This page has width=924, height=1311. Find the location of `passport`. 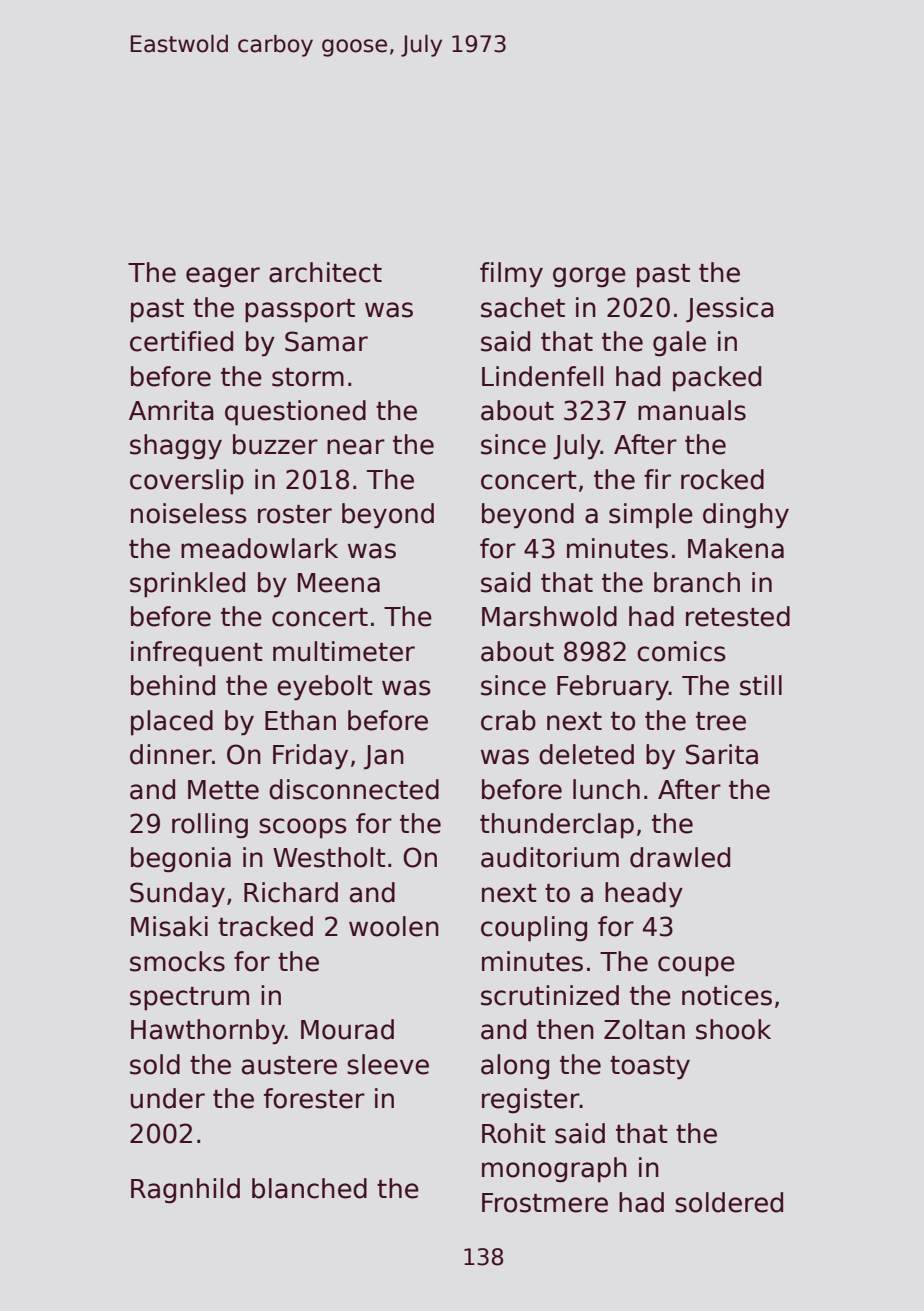

passport is located at coordinates (300, 311).
